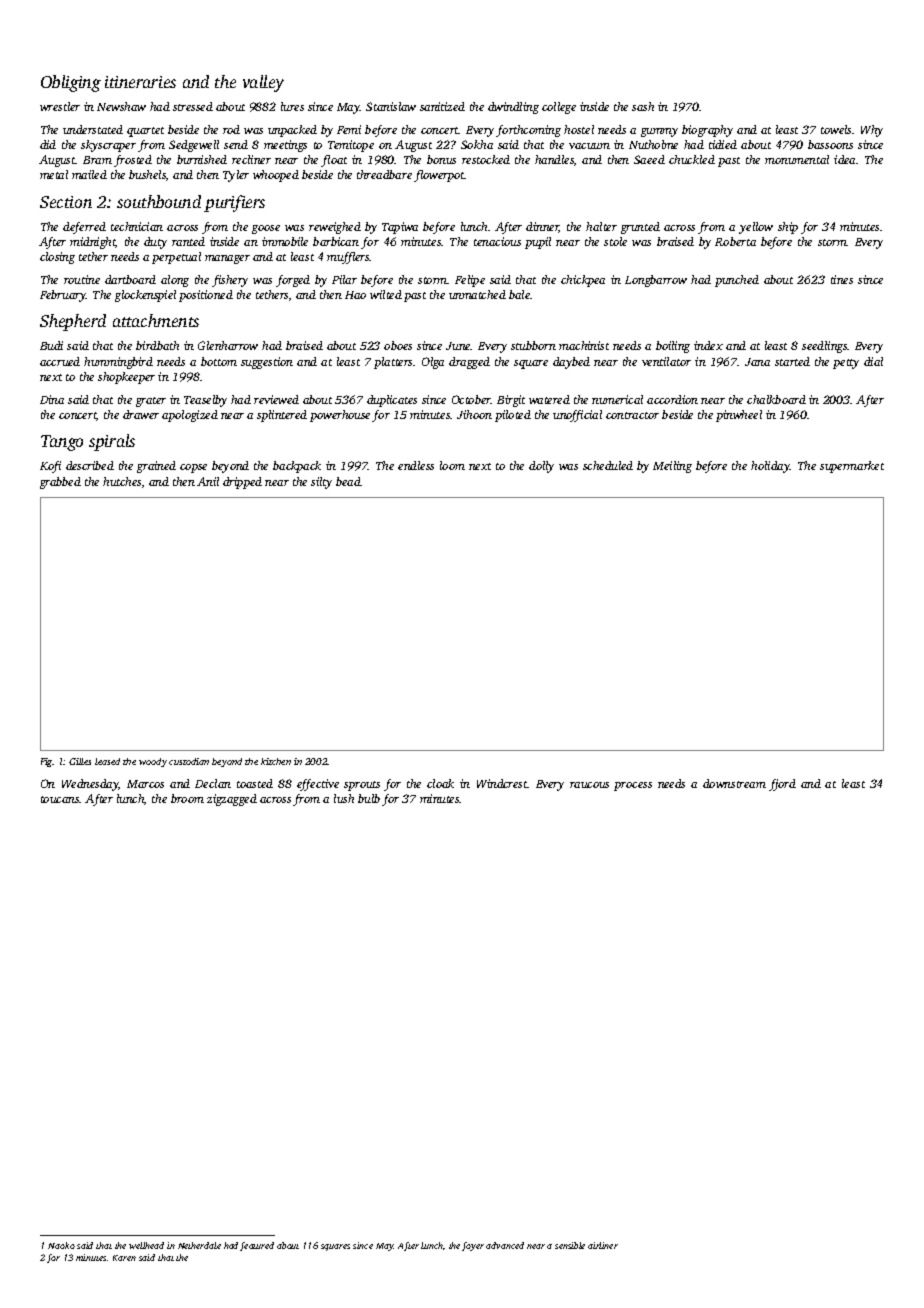  Describe the element at coordinates (852, 467) in the screenshot. I see `supermarket` at that location.
